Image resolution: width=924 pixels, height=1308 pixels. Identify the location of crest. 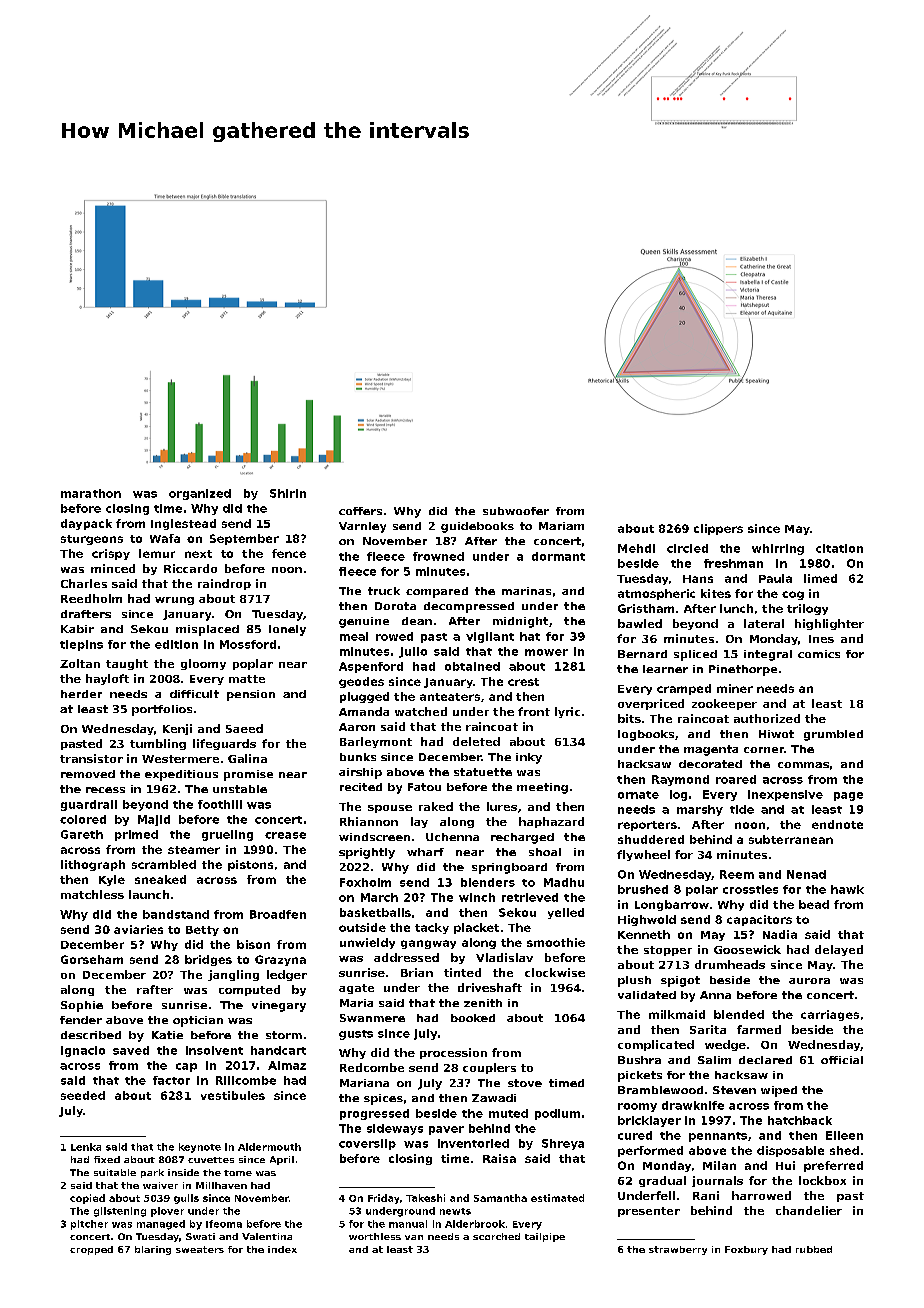
(523, 682).
